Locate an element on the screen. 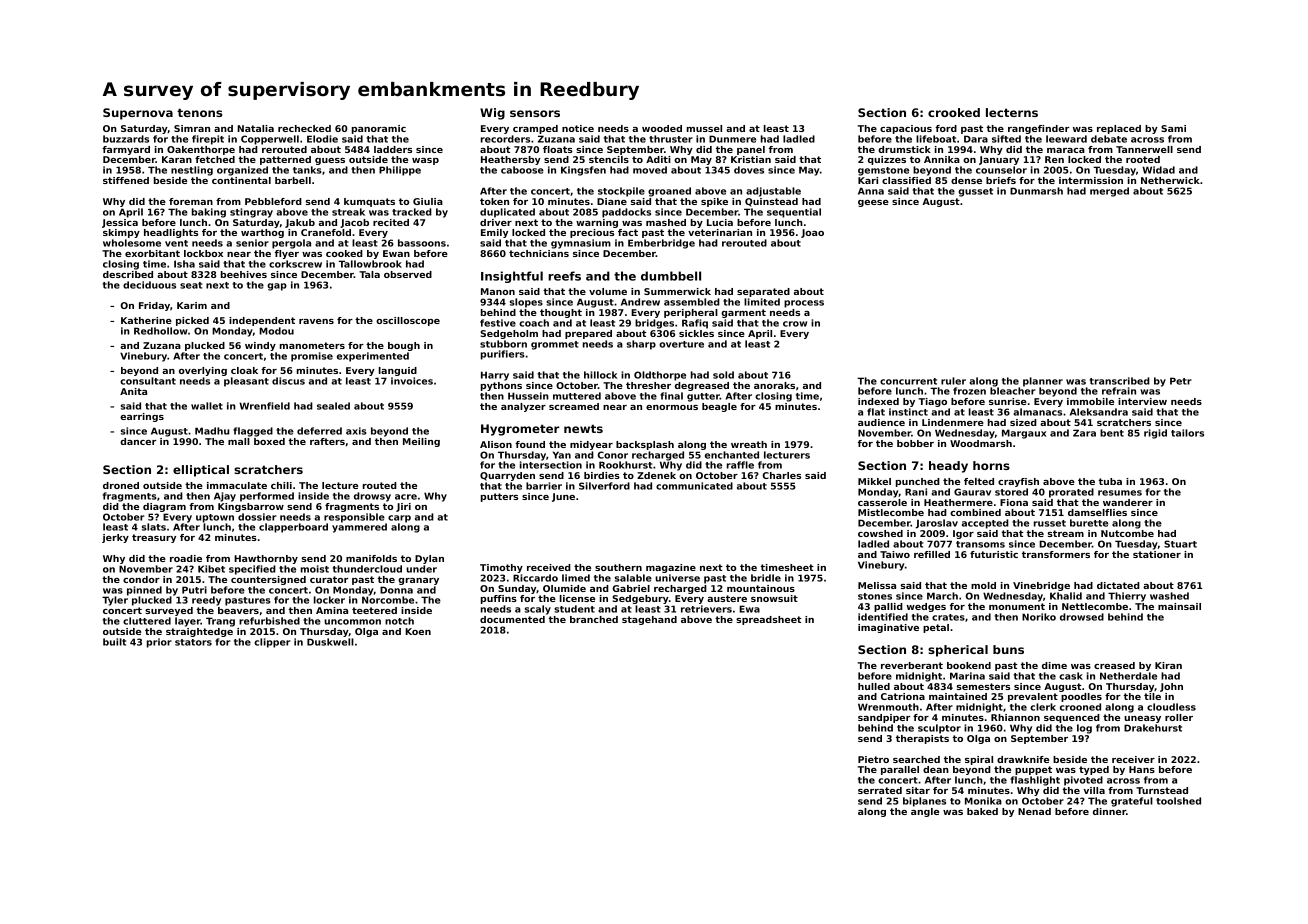  built is located at coordinates (114, 642).
